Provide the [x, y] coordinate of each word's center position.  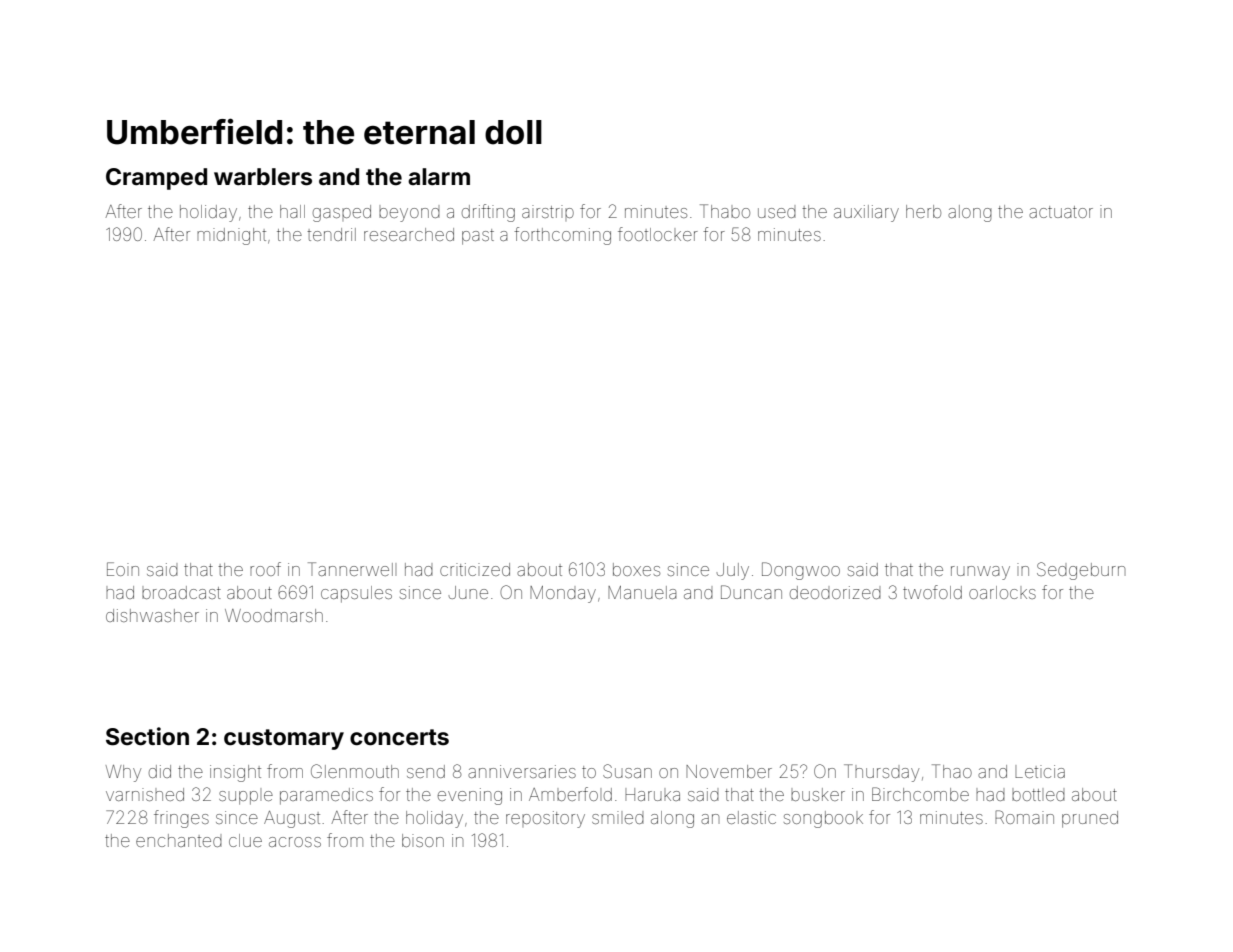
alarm [439, 177]
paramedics [326, 796]
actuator [1061, 212]
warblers [263, 177]
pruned [1090, 819]
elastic [751, 817]
